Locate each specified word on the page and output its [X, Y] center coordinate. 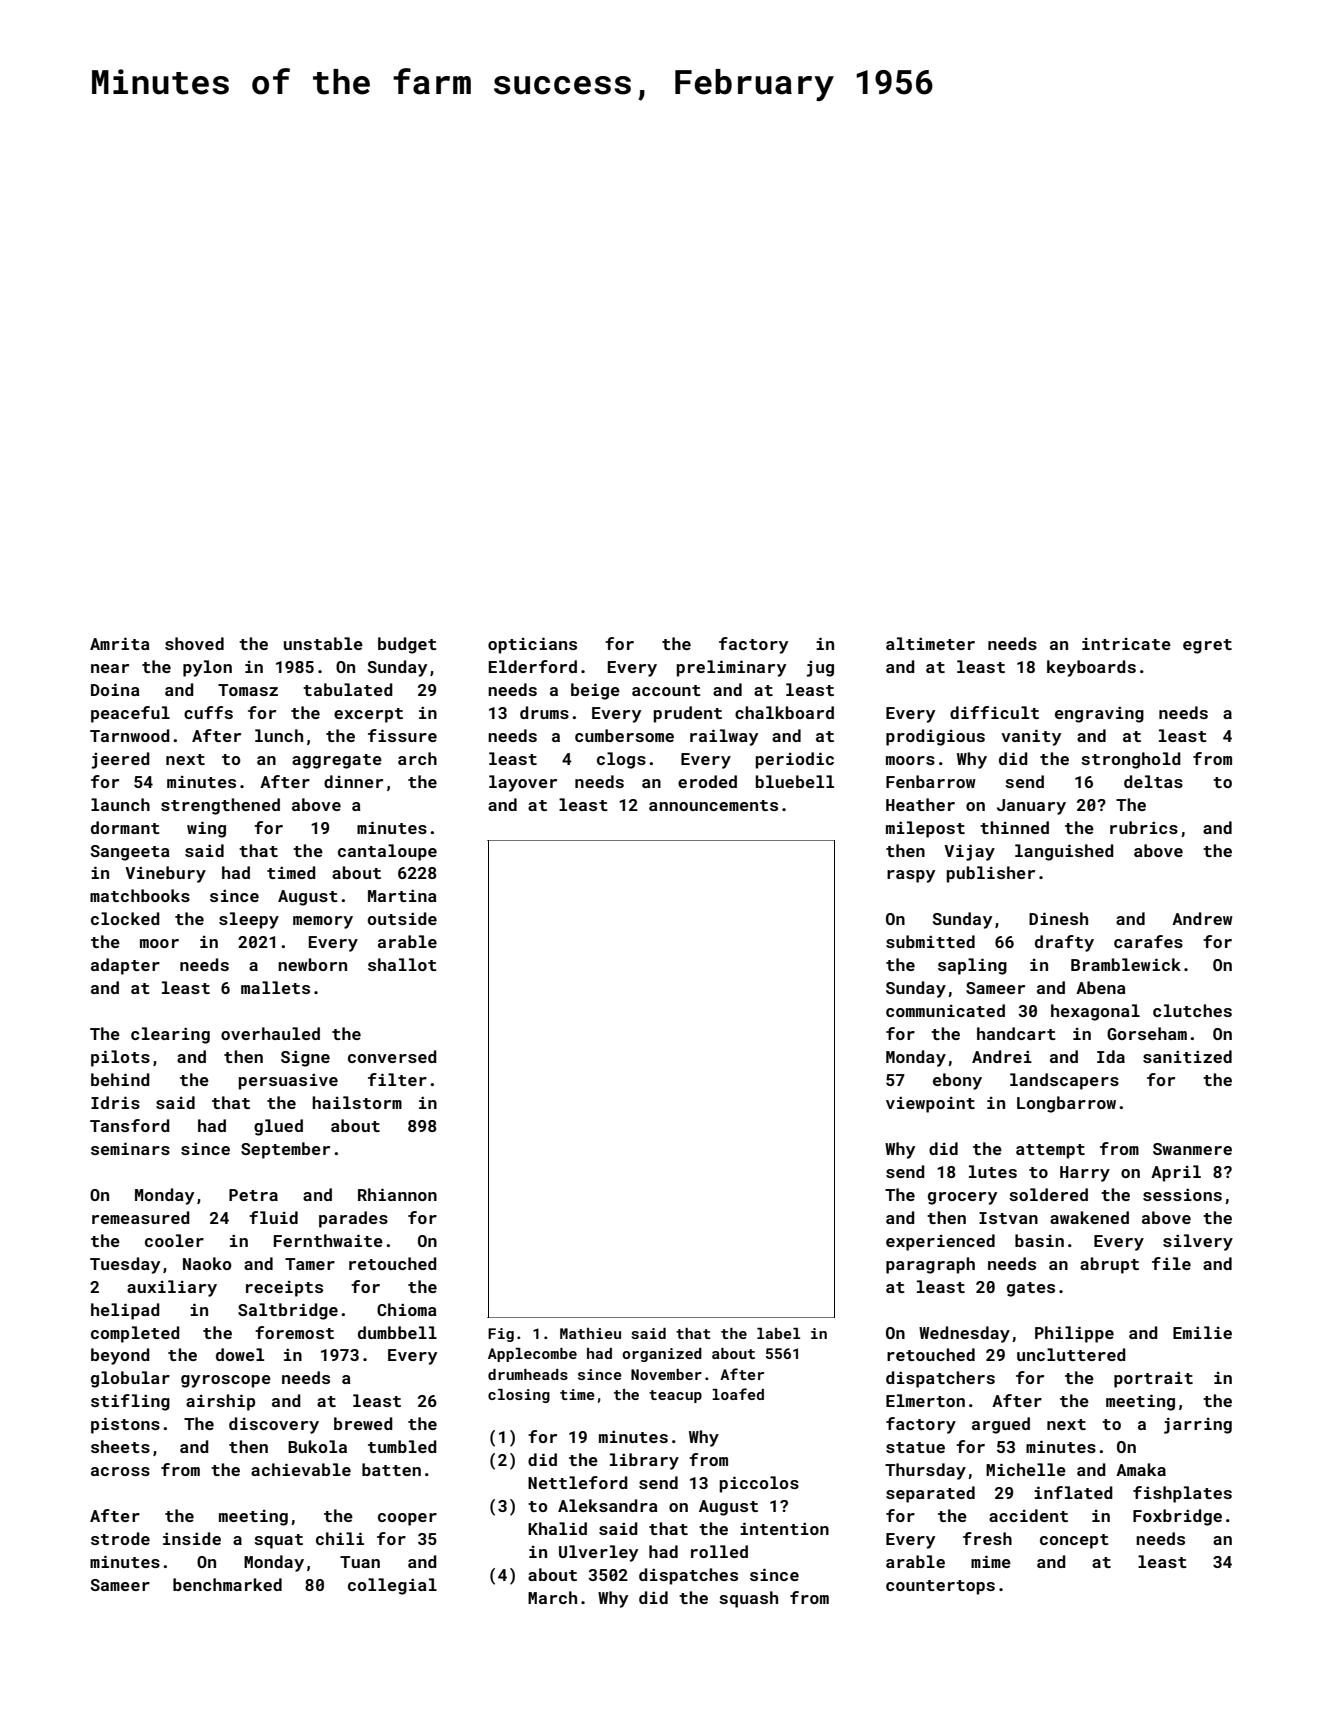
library [644, 1461]
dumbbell [397, 1332]
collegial [392, 1586]
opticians [532, 645]
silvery [1198, 1242]
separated [930, 1494]
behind [120, 1079]
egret [1207, 646]
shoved [194, 643]
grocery [962, 1198]
